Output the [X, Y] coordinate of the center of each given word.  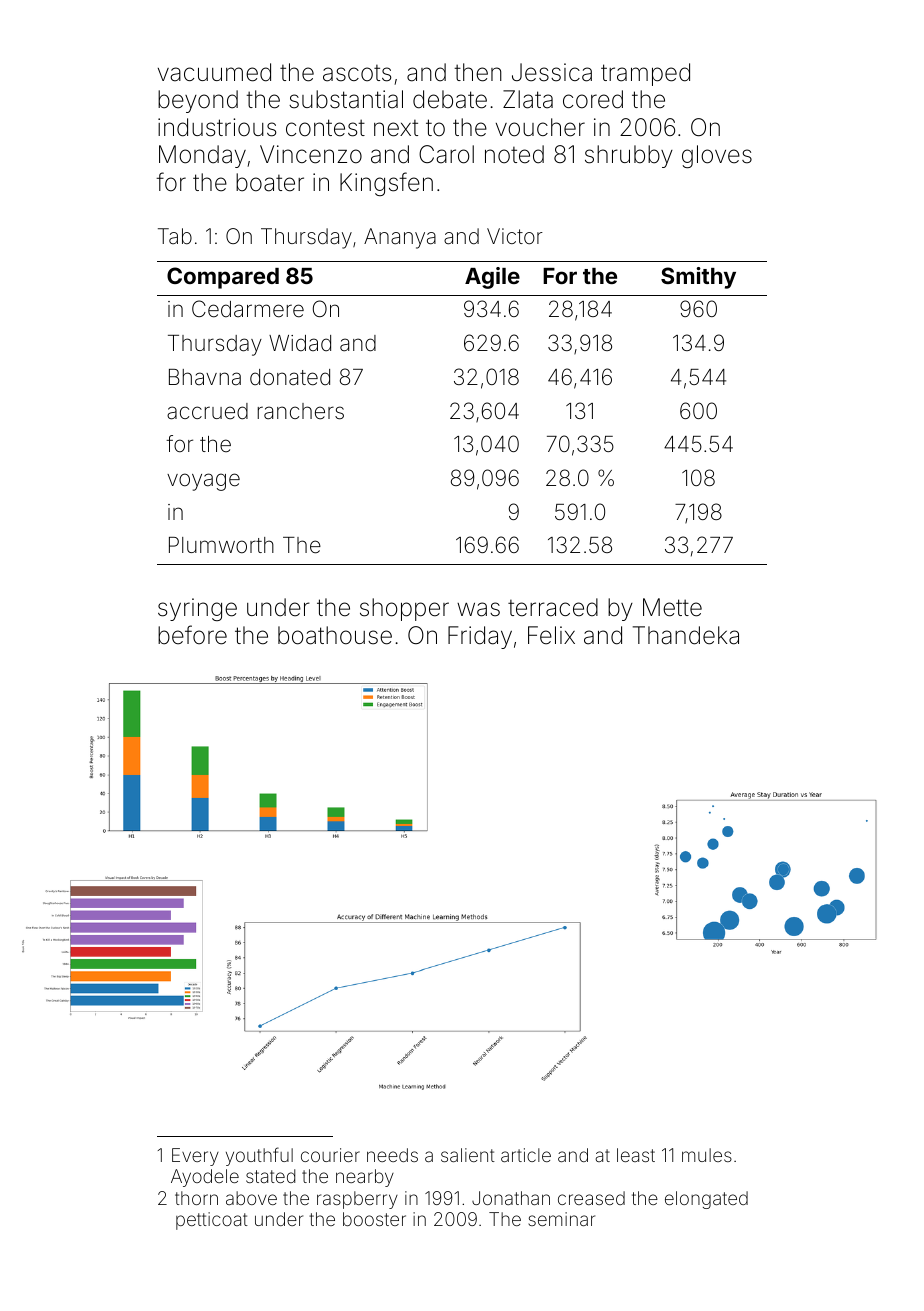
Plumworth [221, 545]
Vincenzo [311, 154]
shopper [404, 609]
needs [392, 1155]
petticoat [212, 1221]
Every [195, 1157]
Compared [223, 278]
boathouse [335, 635]
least [636, 1155]
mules [707, 1155]
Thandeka [686, 635]
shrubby [629, 156]
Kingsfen [386, 184]
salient [468, 1155]
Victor [515, 236]
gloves [717, 156]
